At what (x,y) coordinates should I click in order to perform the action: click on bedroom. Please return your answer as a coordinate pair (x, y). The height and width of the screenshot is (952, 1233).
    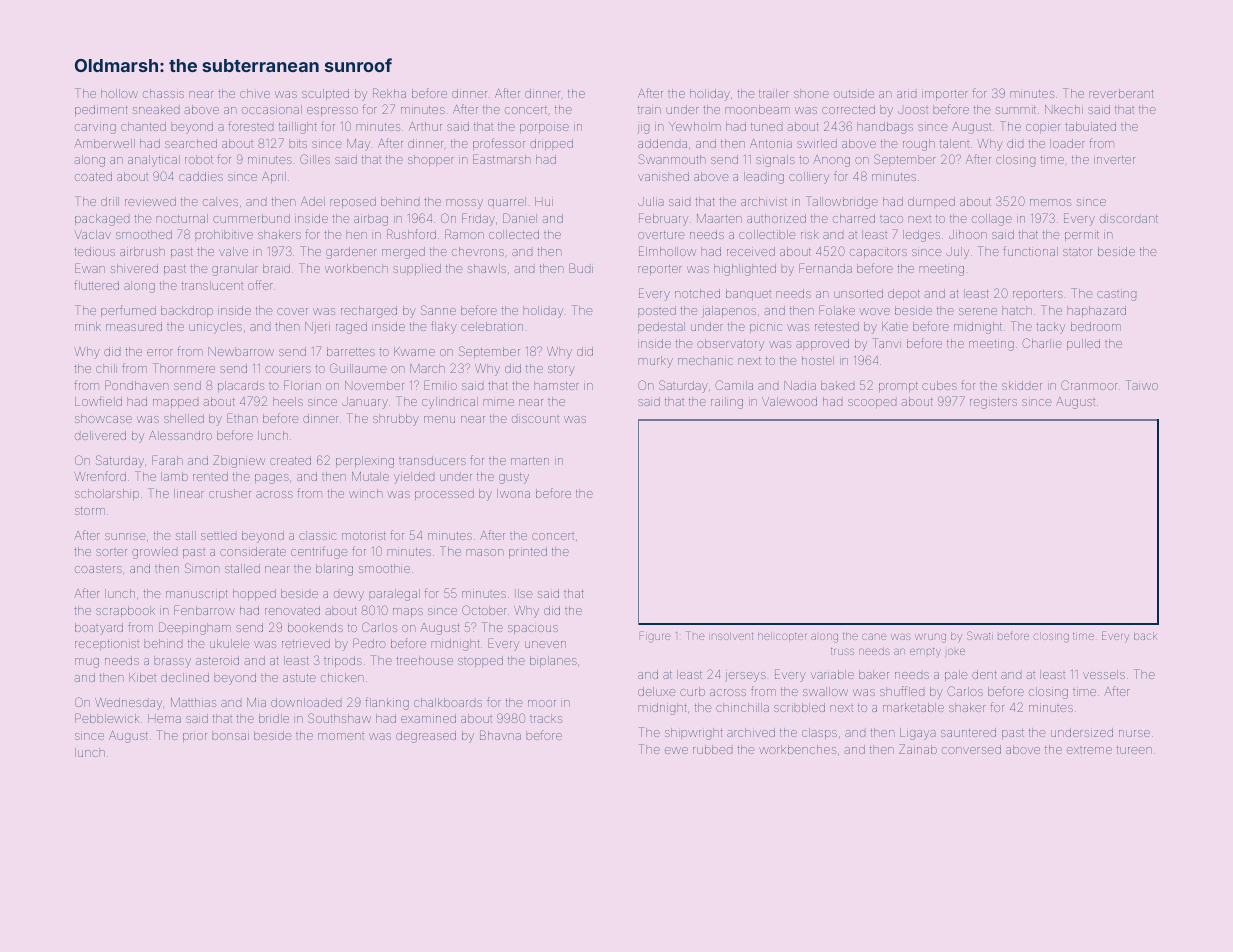
    Looking at the image, I should click on (1096, 326).
